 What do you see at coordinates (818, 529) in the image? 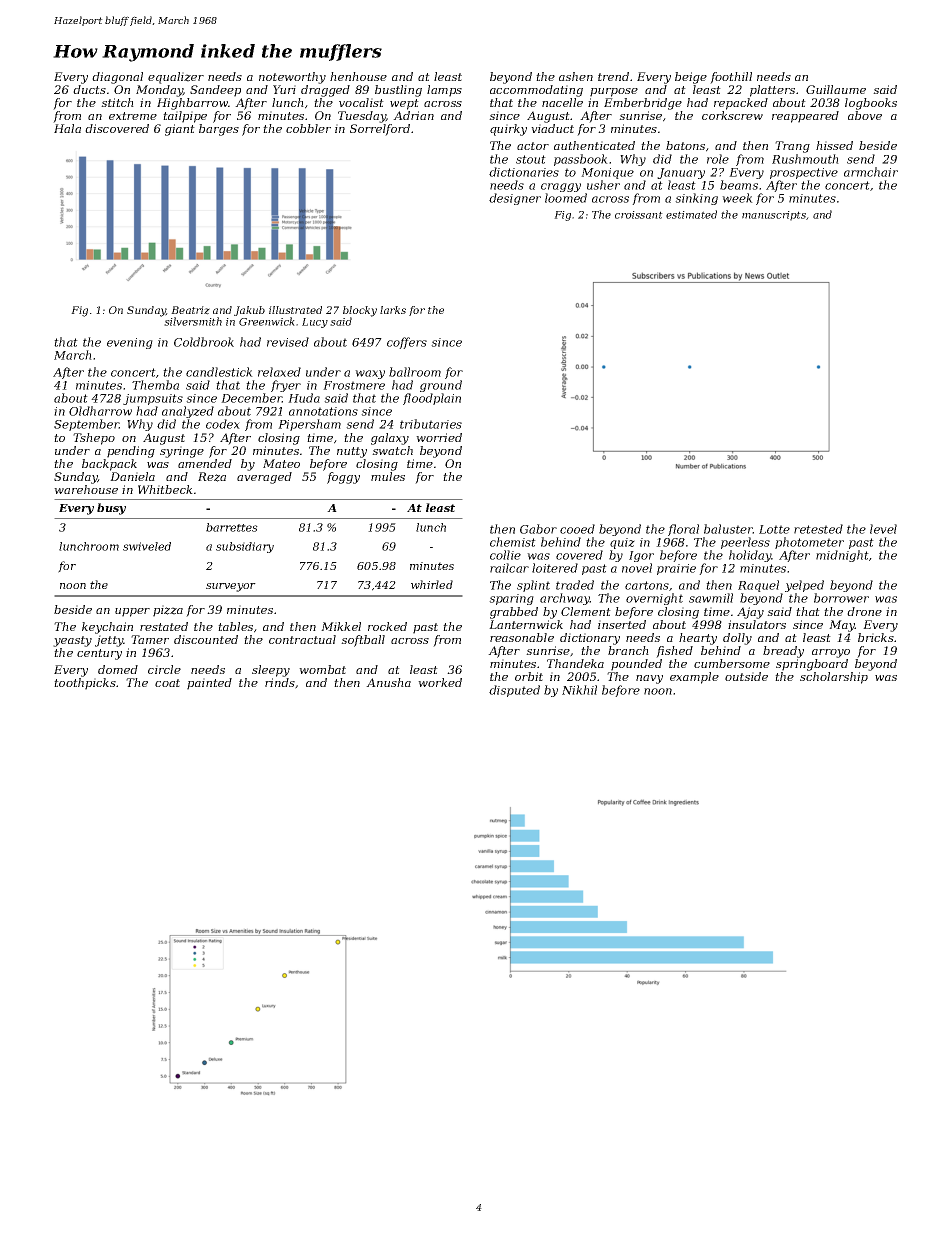
I see `retested` at bounding box center [818, 529].
